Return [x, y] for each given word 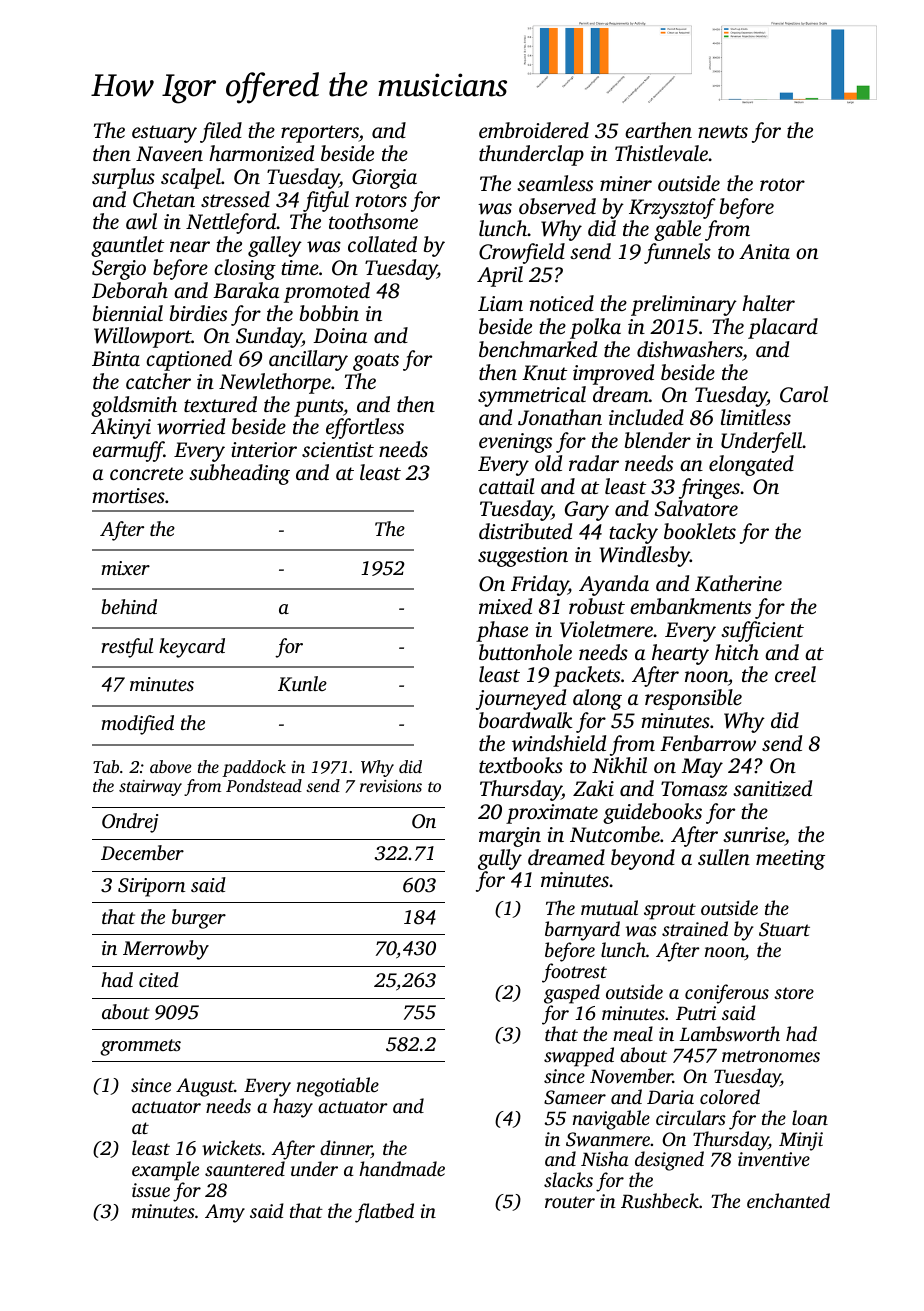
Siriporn [151, 887]
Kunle [302, 684]
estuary [164, 134]
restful [127, 648]
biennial [128, 313]
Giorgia [384, 179]
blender [658, 440]
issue [151, 1190]
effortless [365, 428]
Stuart [784, 929]
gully [500, 859]
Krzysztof [672, 208]
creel [795, 674]
